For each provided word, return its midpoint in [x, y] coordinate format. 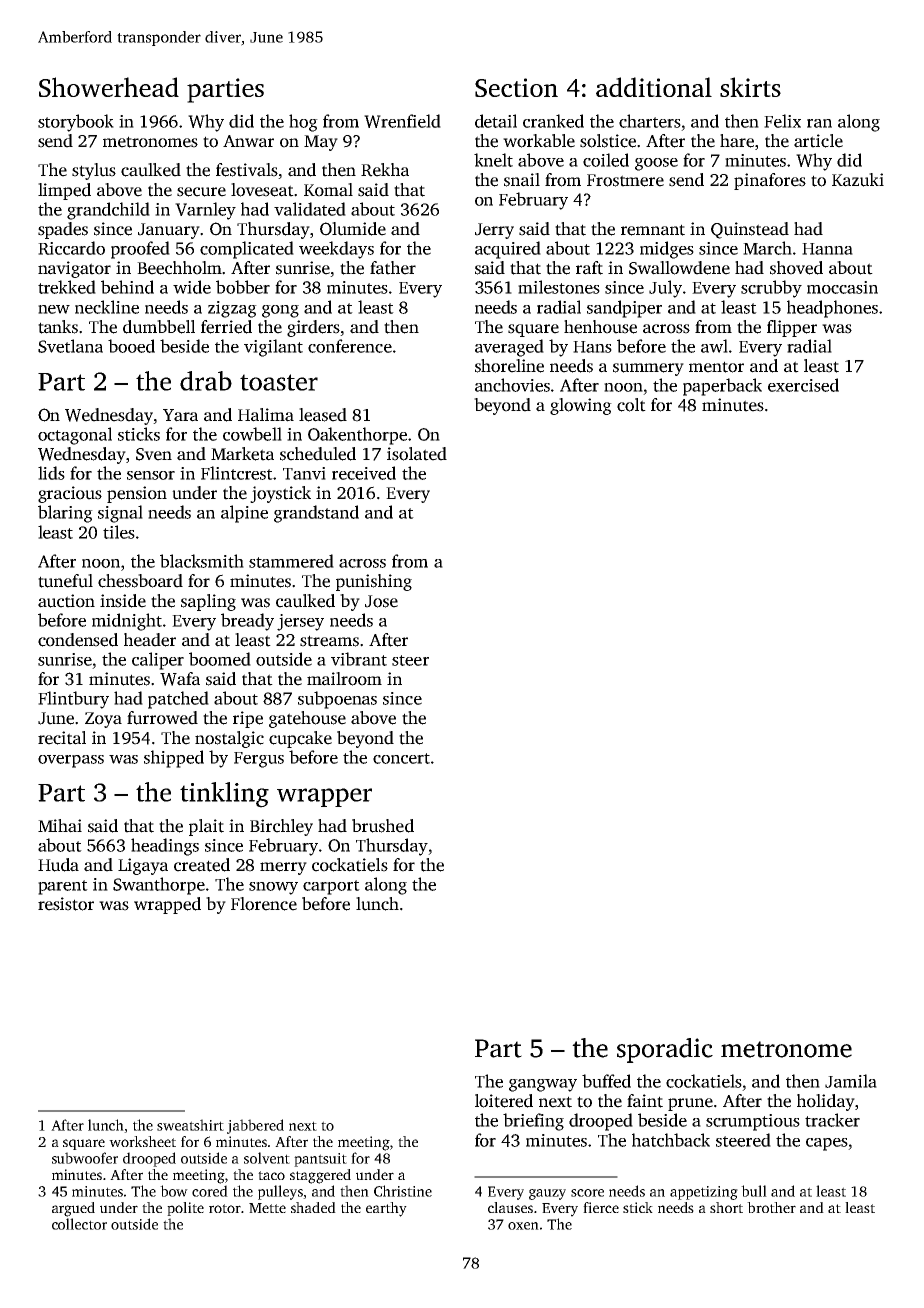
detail [496, 121]
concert [401, 758]
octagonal [75, 436]
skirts [750, 87]
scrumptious [753, 1122]
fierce [601, 1207]
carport [331, 887]
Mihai [60, 826]
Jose [381, 601]
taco [271, 1175]
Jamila [851, 1081]
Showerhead [109, 87]
